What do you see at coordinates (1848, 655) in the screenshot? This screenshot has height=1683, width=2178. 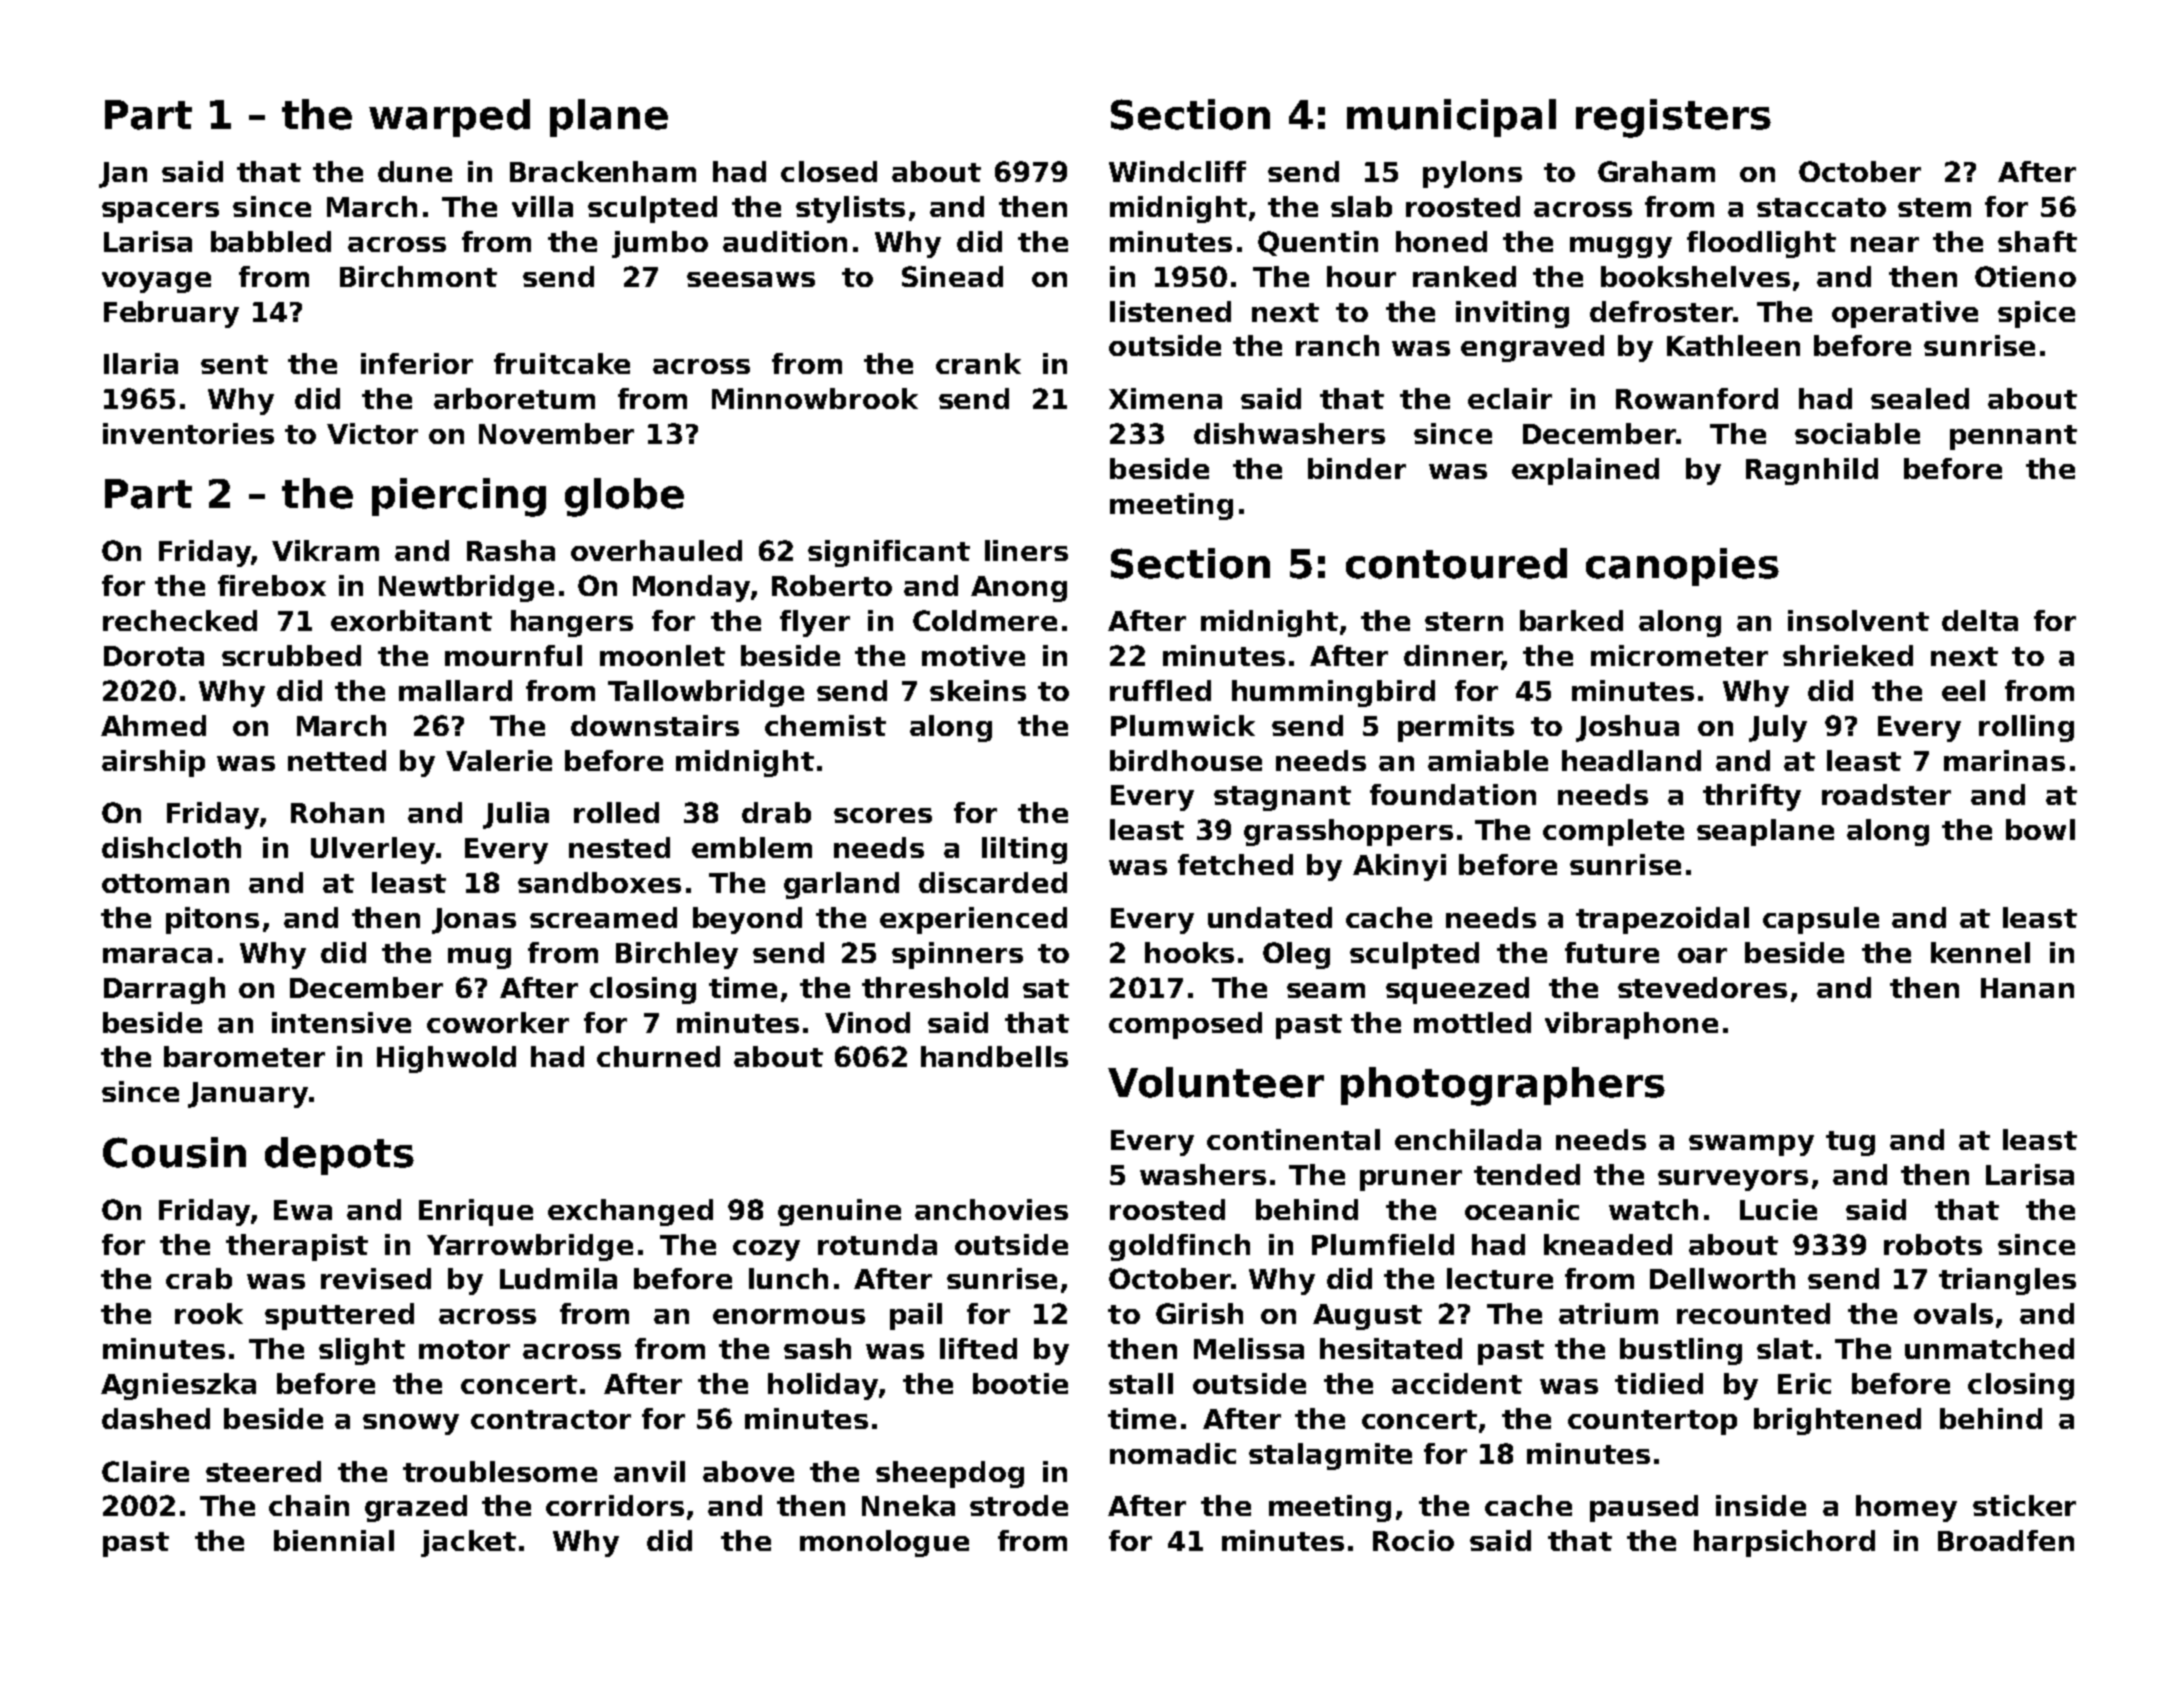 I see `shrieked` at bounding box center [1848, 655].
